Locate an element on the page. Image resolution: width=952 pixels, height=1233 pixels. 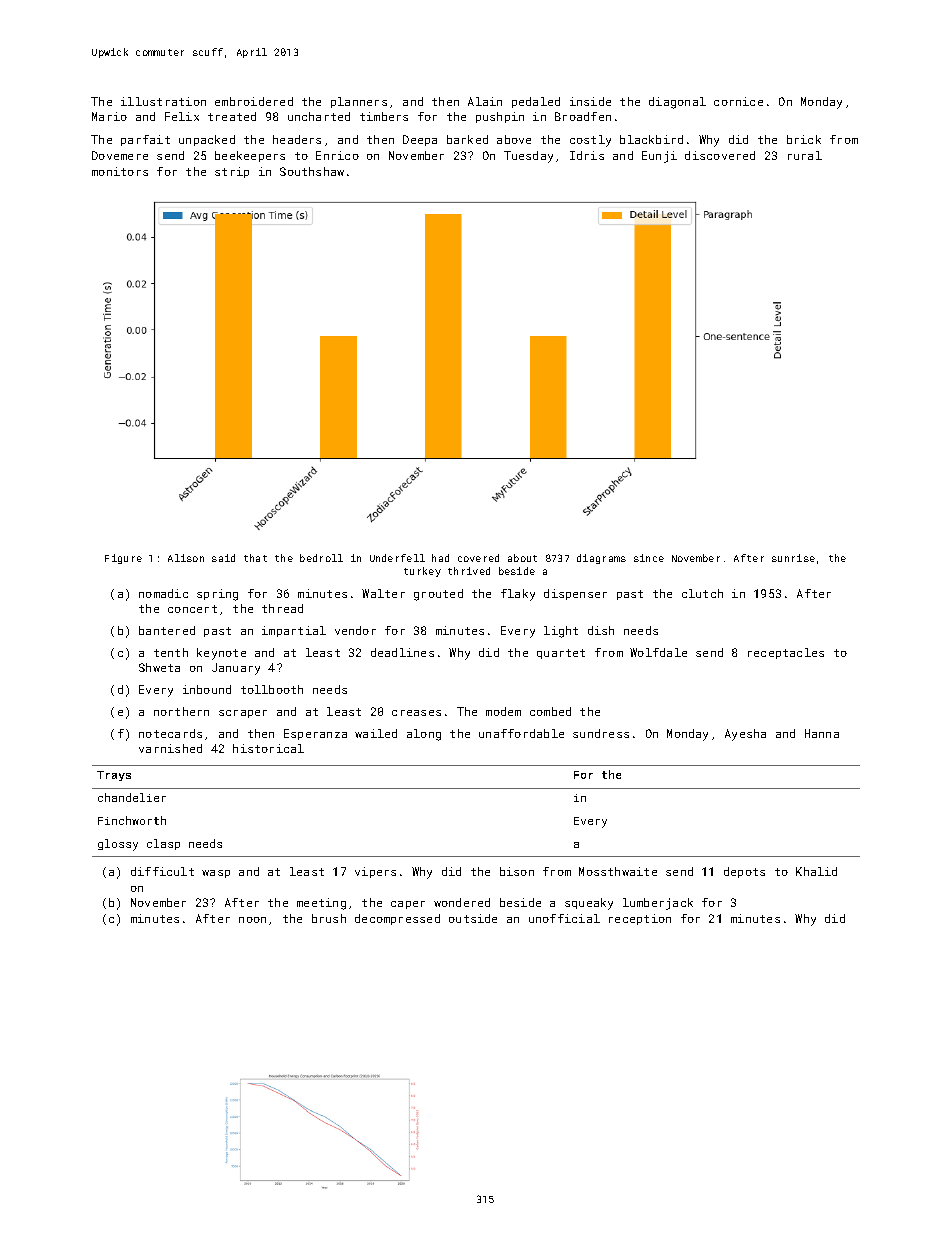
rural is located at coordinates (805, 155).
